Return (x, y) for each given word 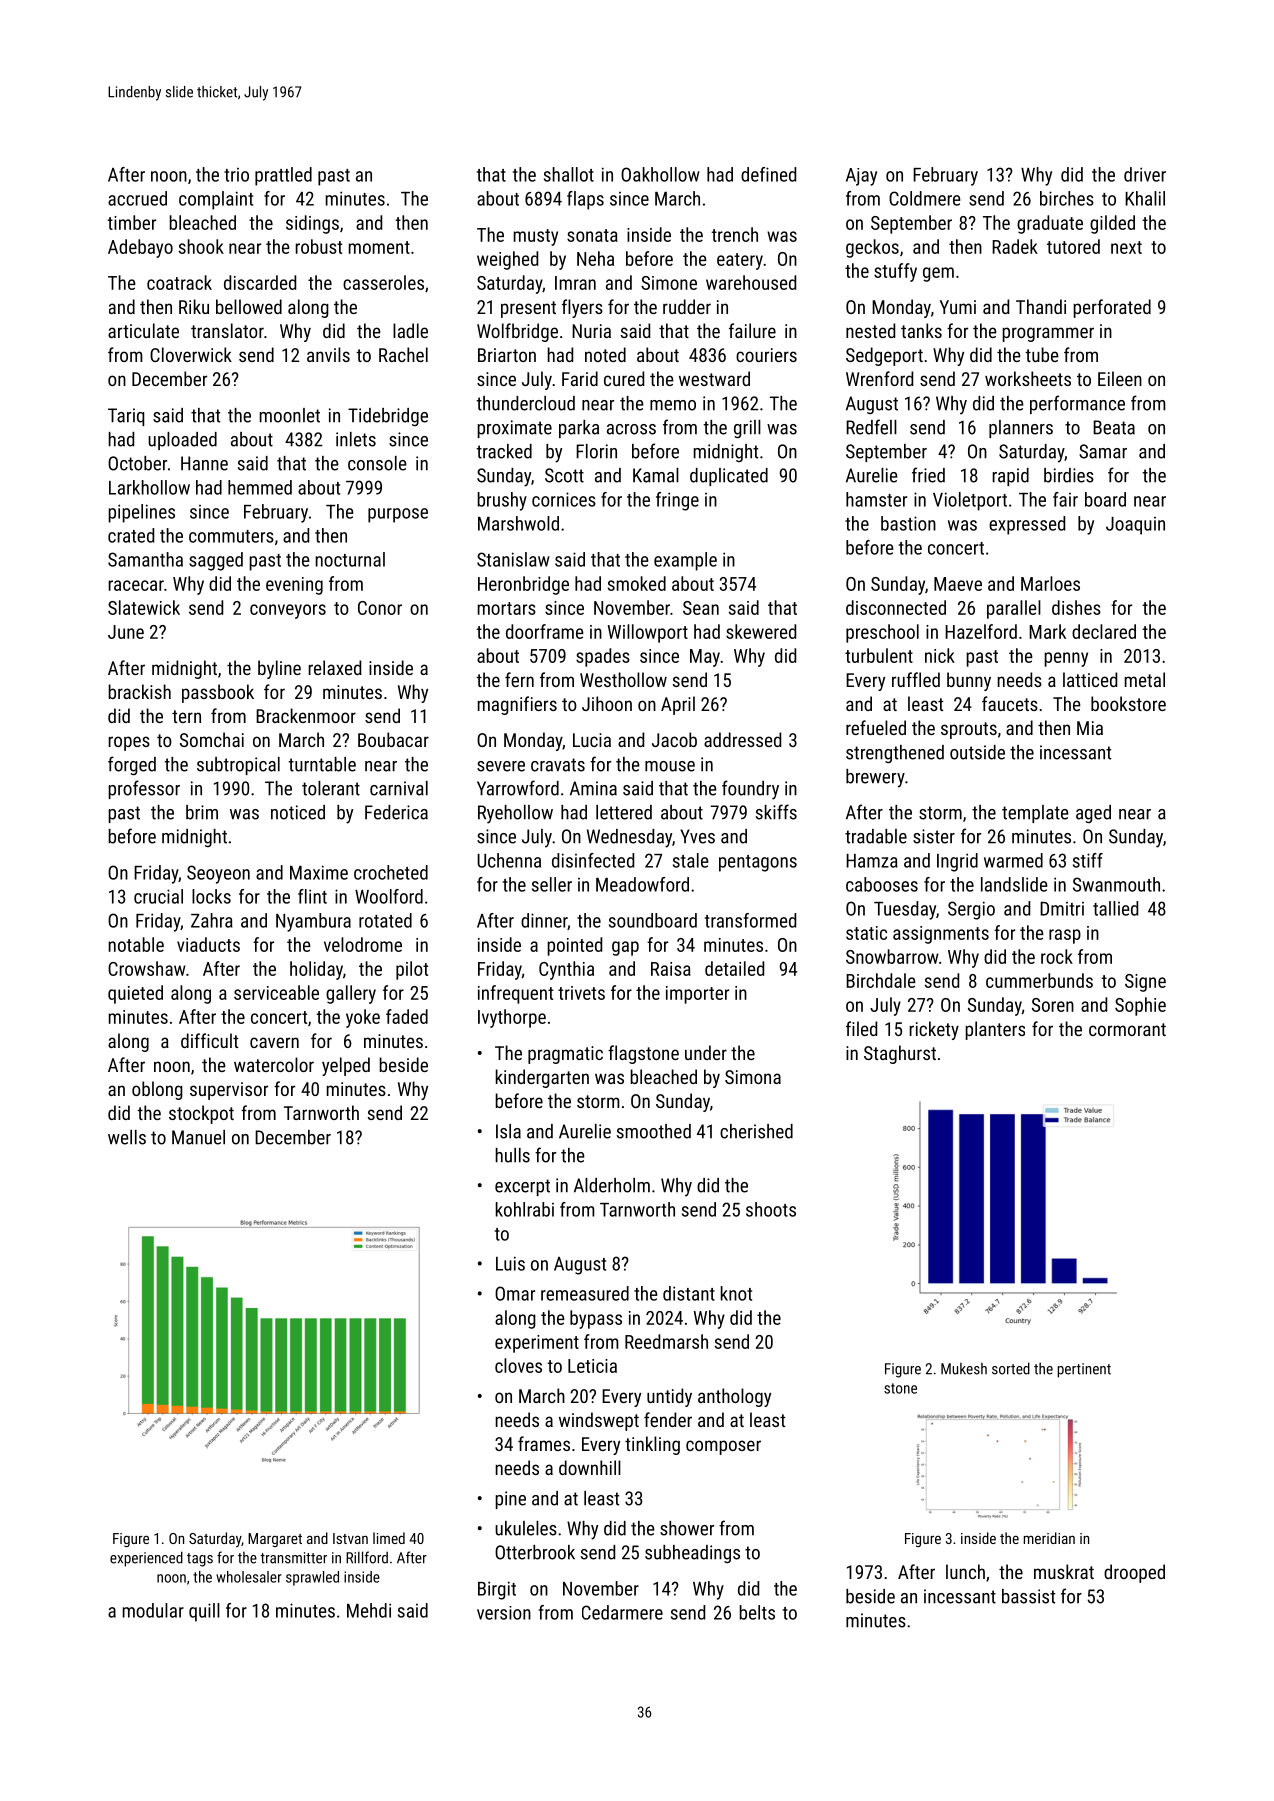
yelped (346, 1066)
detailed (734, 968)
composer (723, 1447)
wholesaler (249, 1577)
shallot (569, 174)
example (685, 561)
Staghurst (900, 1054)
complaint (216, 200)
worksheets (1028, 378)
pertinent (1084, 1370)
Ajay (861, 177)
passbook (218, 693)
